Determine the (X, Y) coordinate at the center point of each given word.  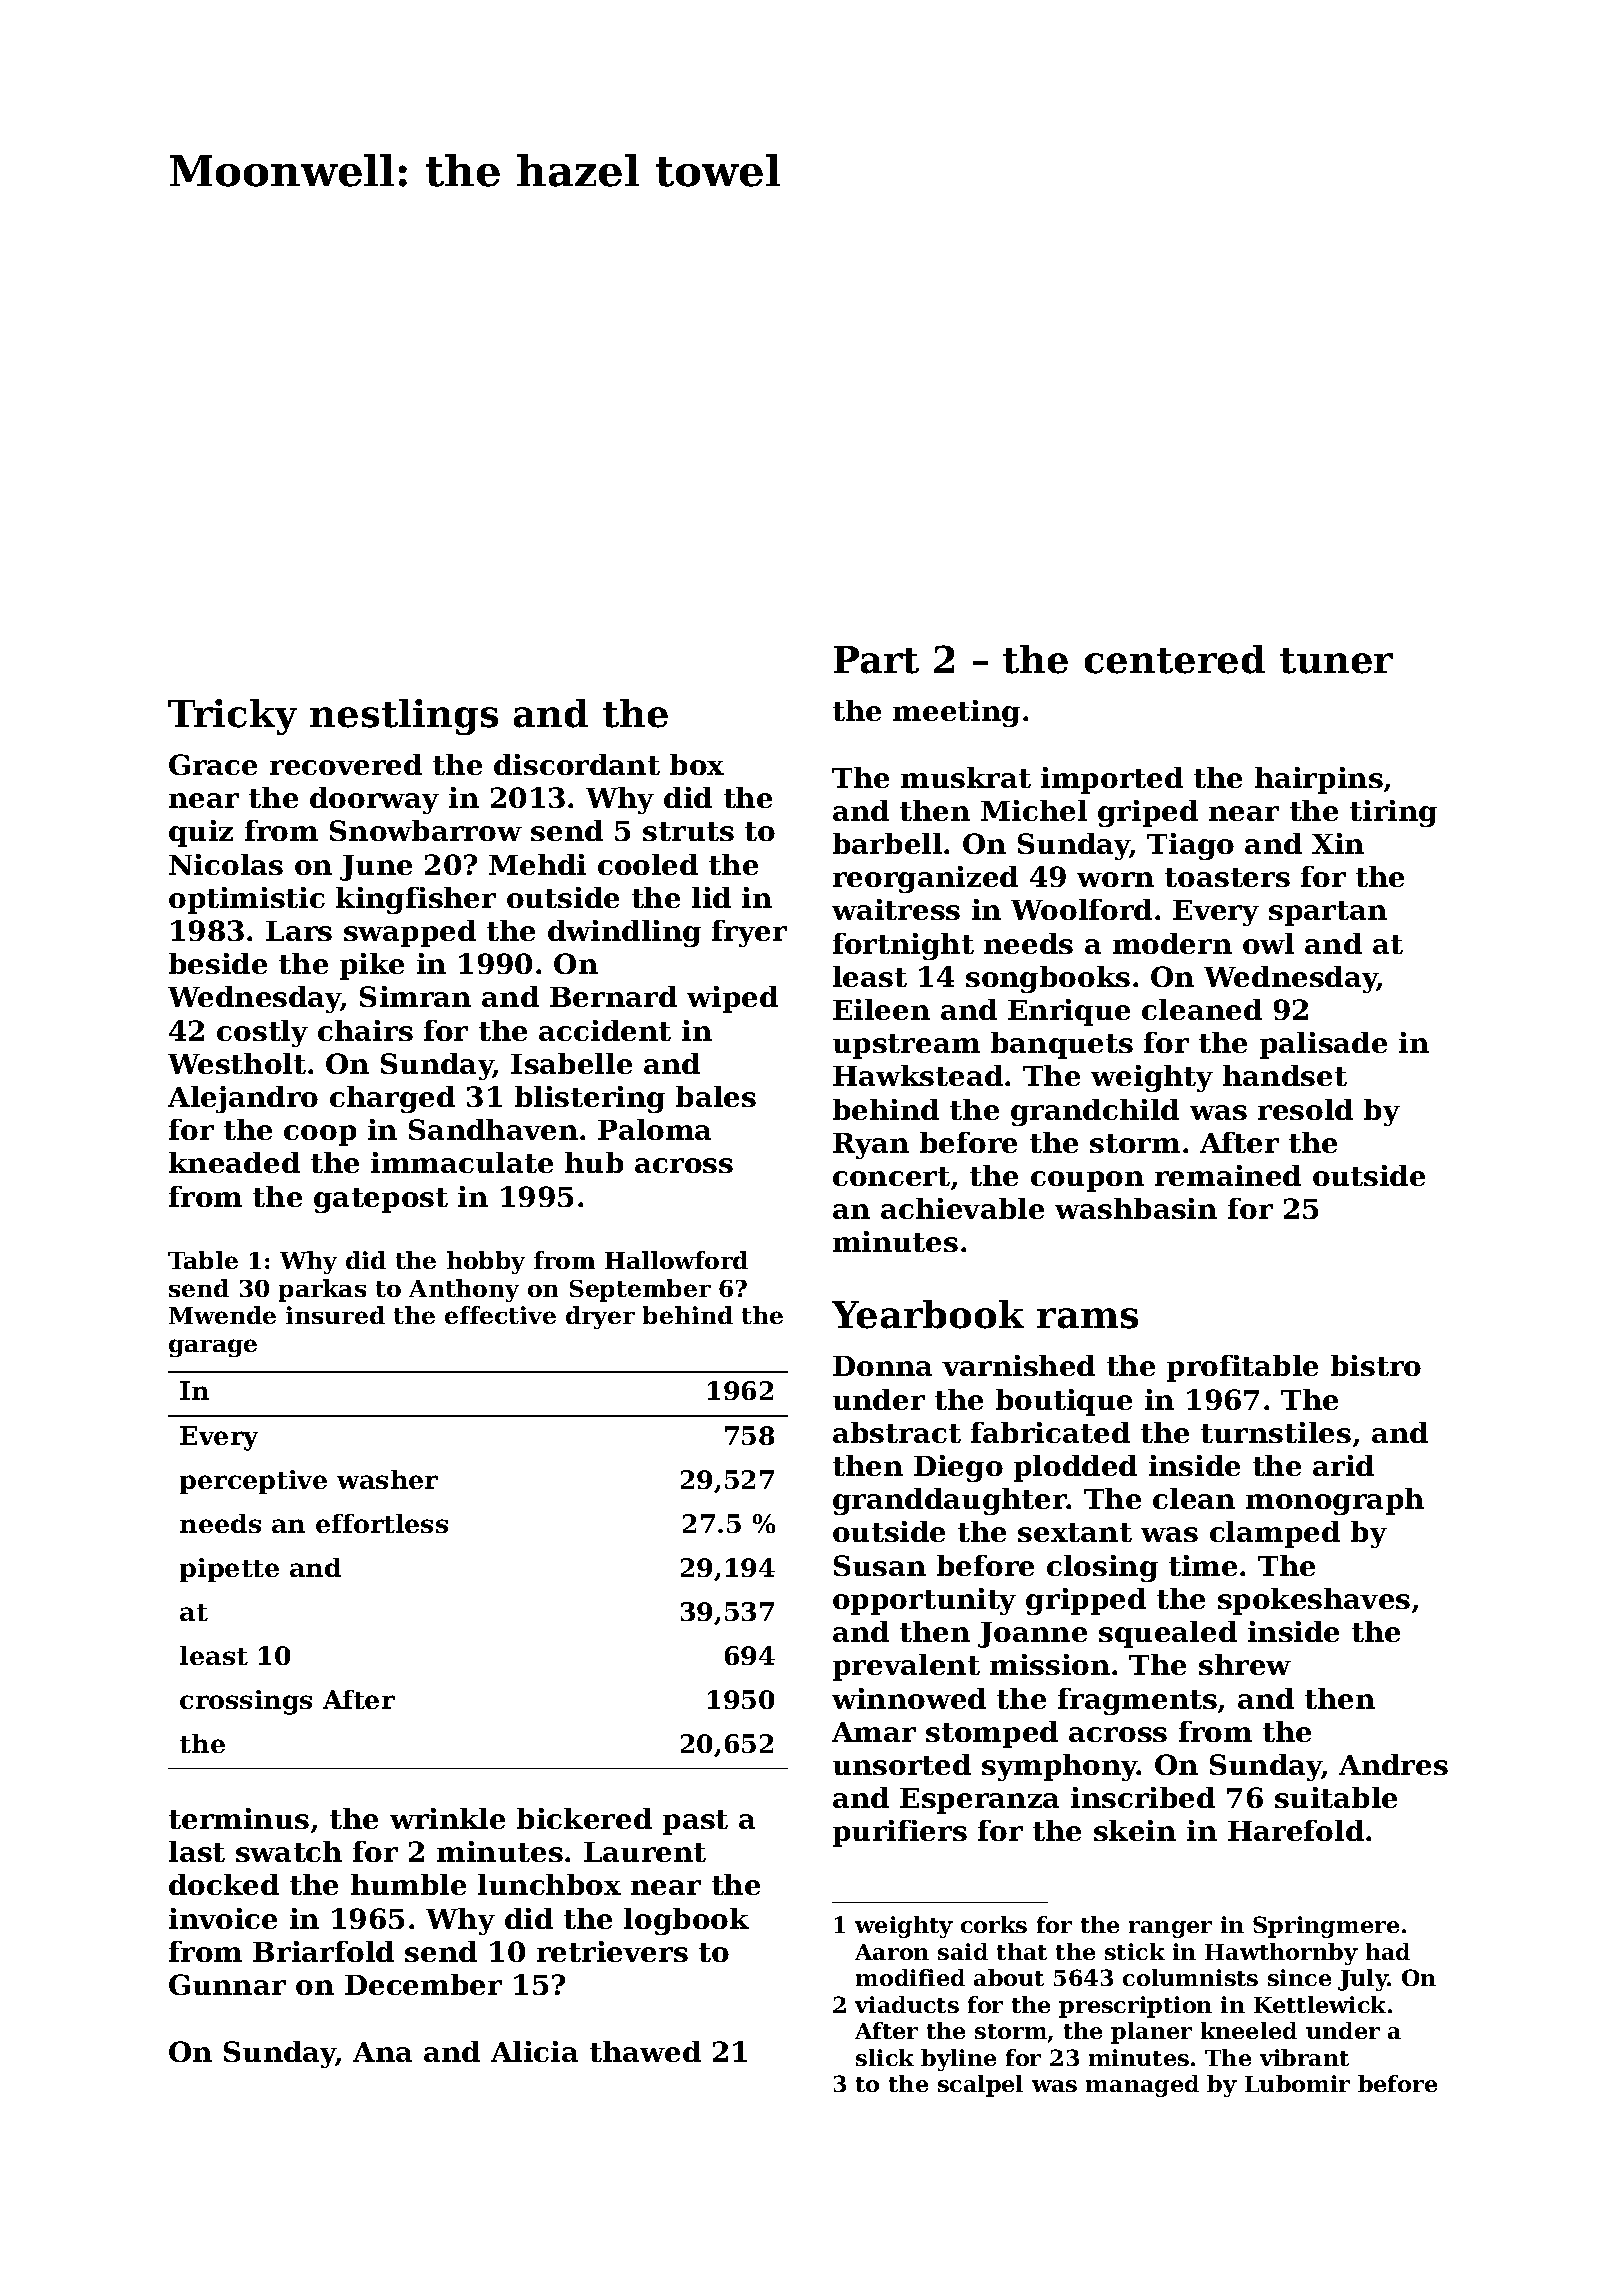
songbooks (1048, 979)
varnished (1018, 1365)
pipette (229, 1570)
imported (1112, 780)
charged (392, 1099)
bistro (1376, 1365)
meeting (956, 713)
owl (1268, 943)
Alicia (534, 2051)
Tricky (232, 717)
